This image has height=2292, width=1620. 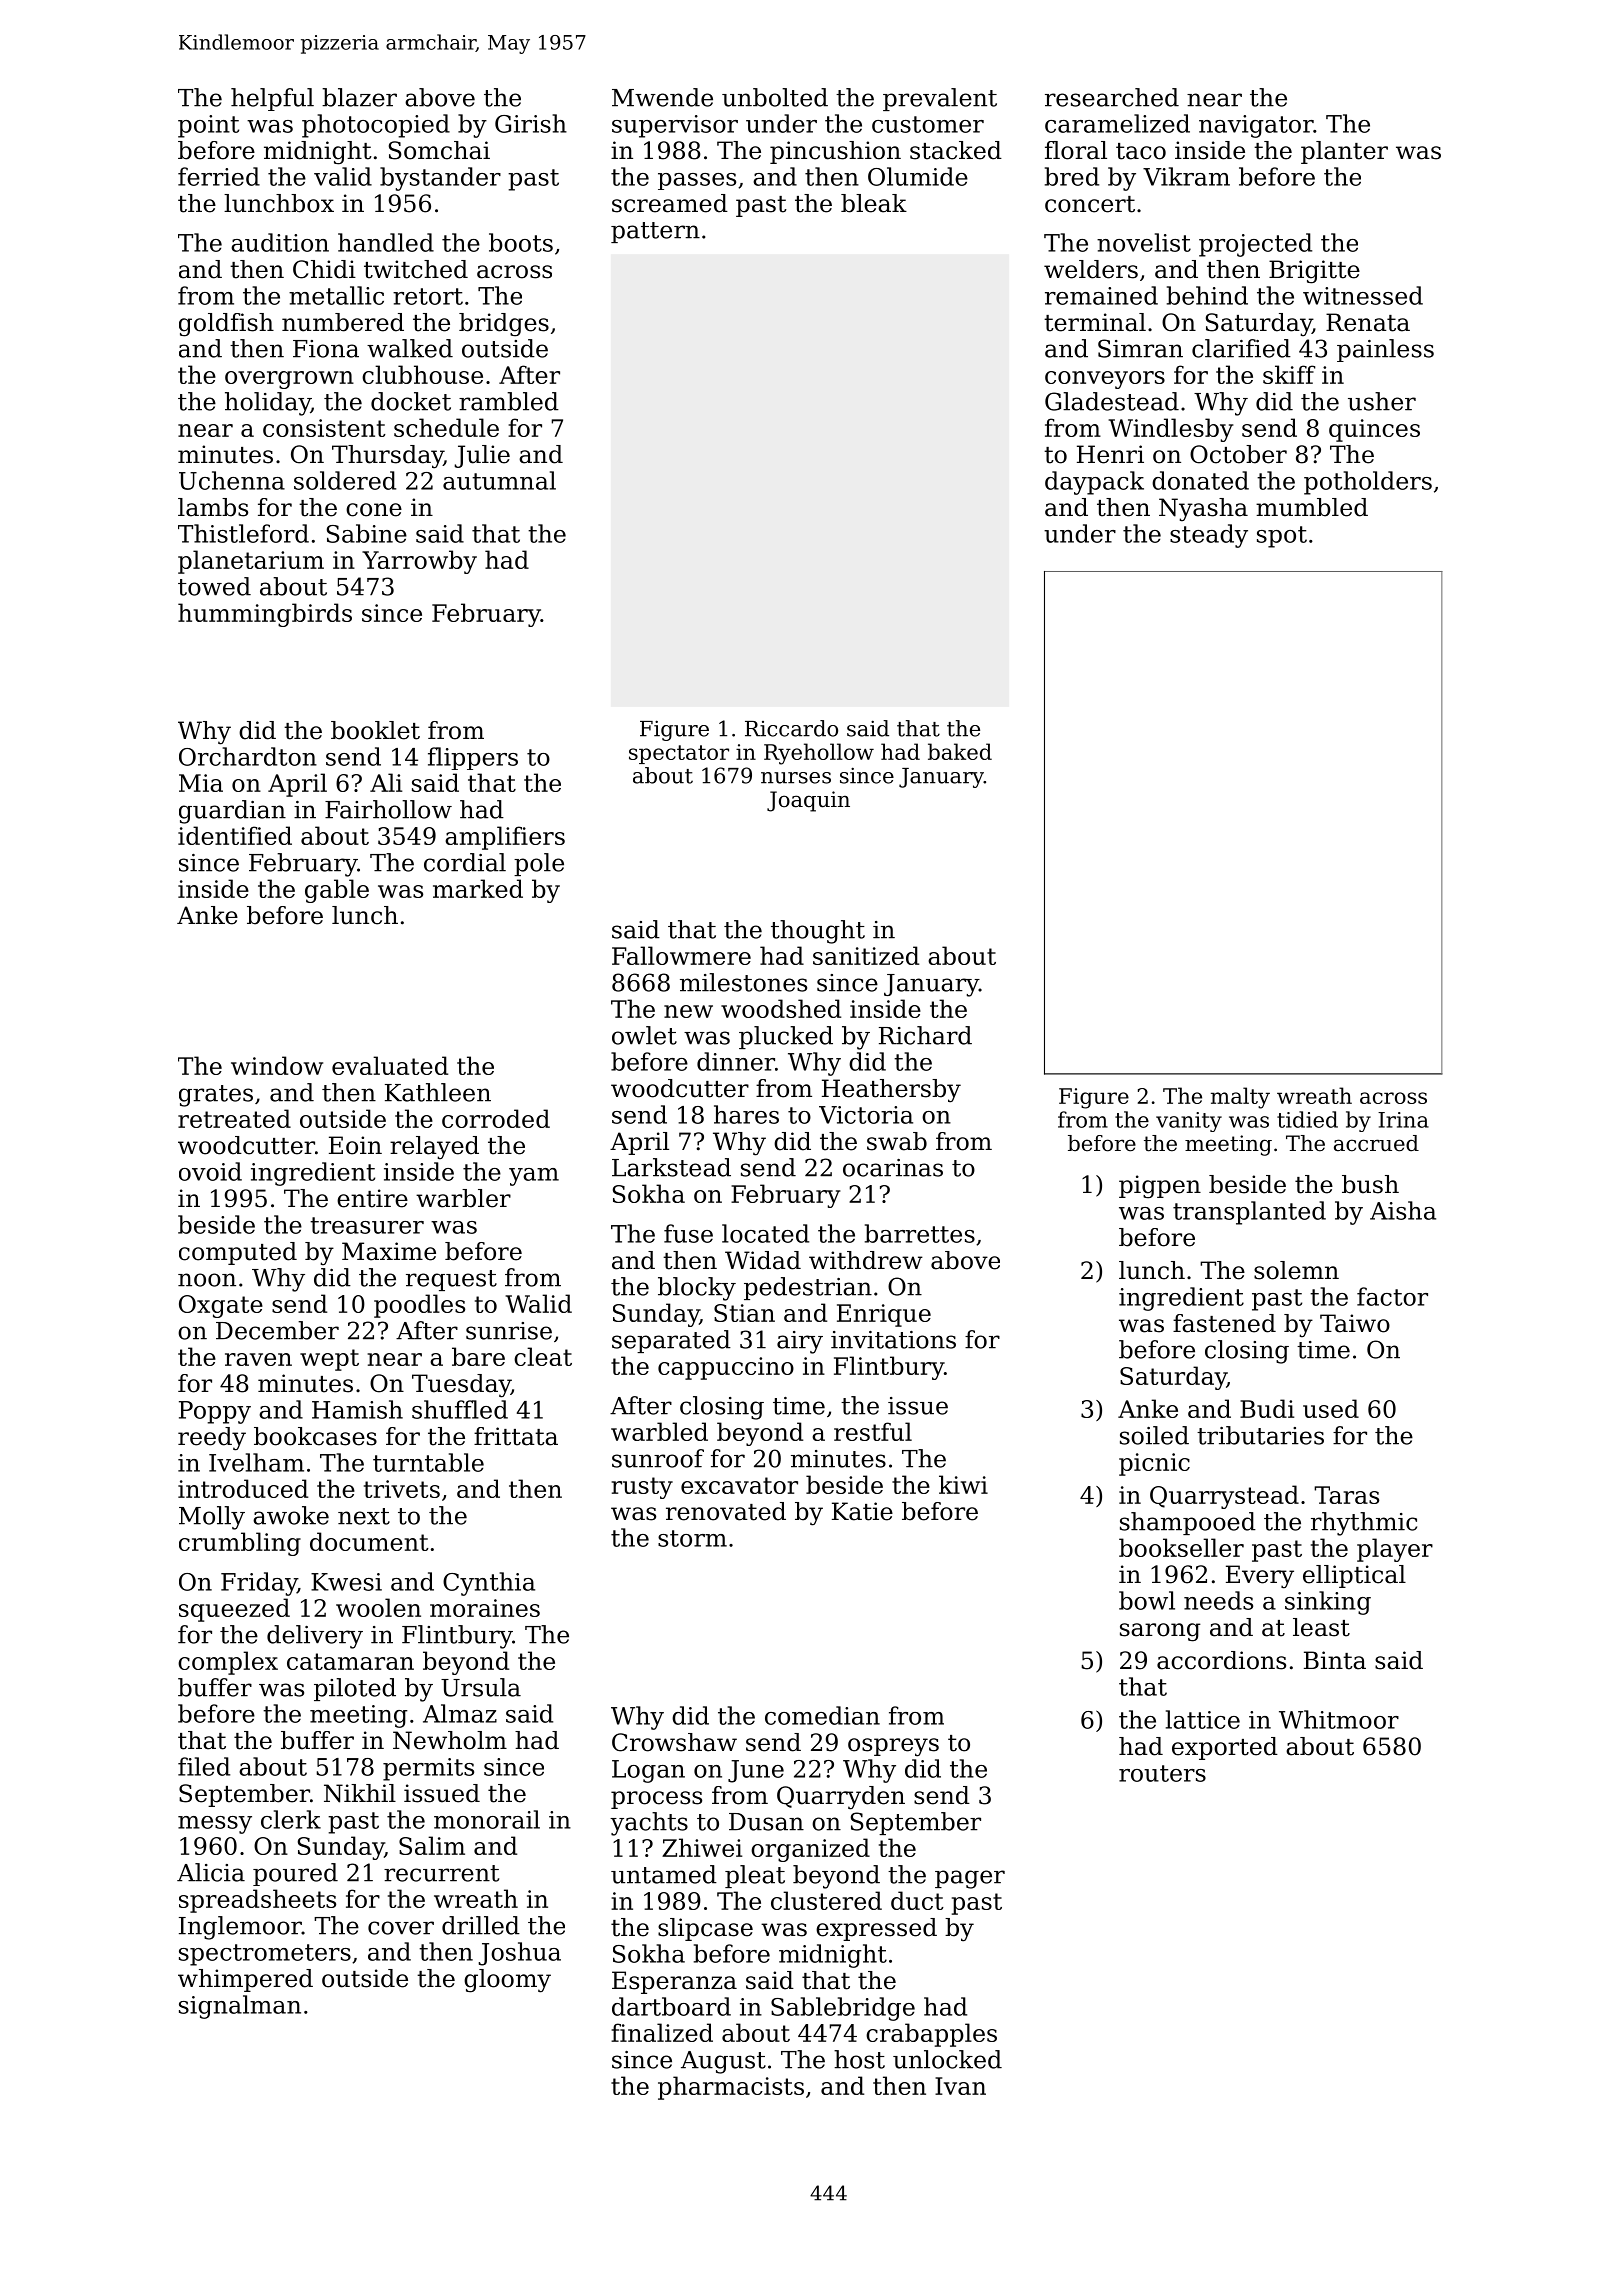 What do you see at coordinates (504, 325) in the image?
I see `bridges` at bounding box center [504, 325].
